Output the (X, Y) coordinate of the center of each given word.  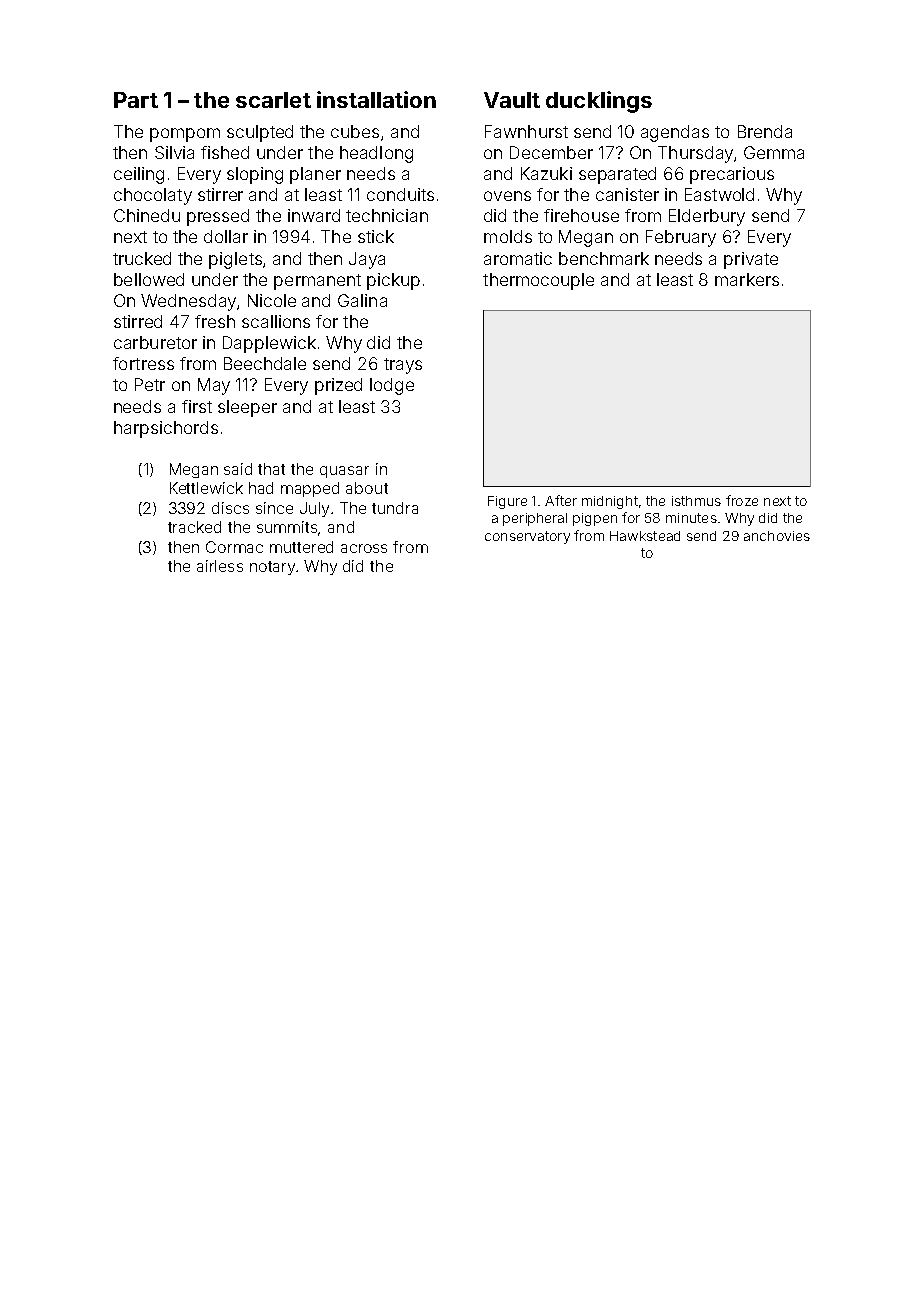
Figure (507, 502)
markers (747, 279)
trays (403, 366)
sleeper (247, 408)
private (751, 260)
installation (376, 99)
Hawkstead (645, 536)
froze (742, 500)
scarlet (273, 100)
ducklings (599, 102)
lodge (392, 386)
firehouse (581, 215)
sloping (255, 175)
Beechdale (265, 363)
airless (220, 566)
